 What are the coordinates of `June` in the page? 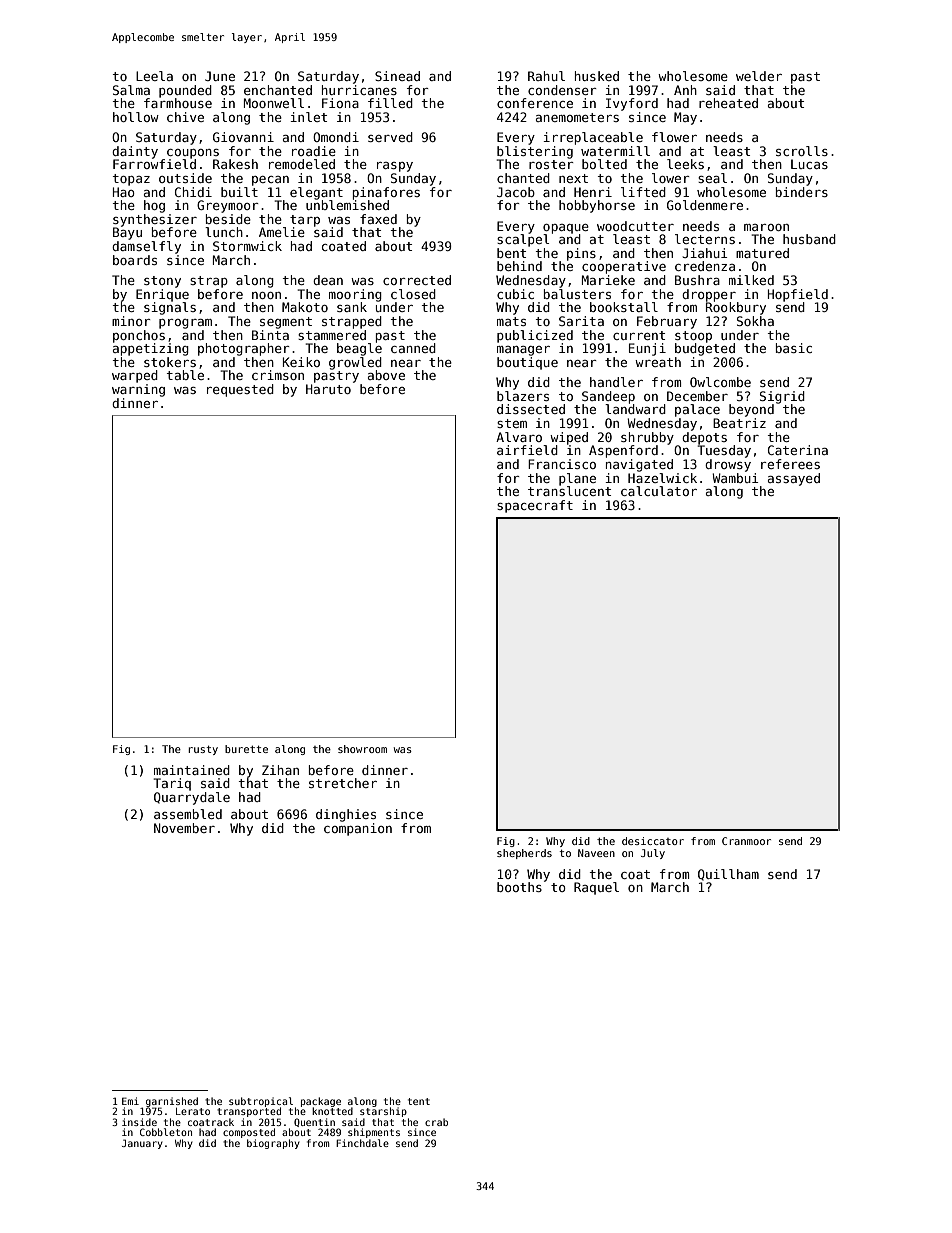 It's located at (220, 76).
